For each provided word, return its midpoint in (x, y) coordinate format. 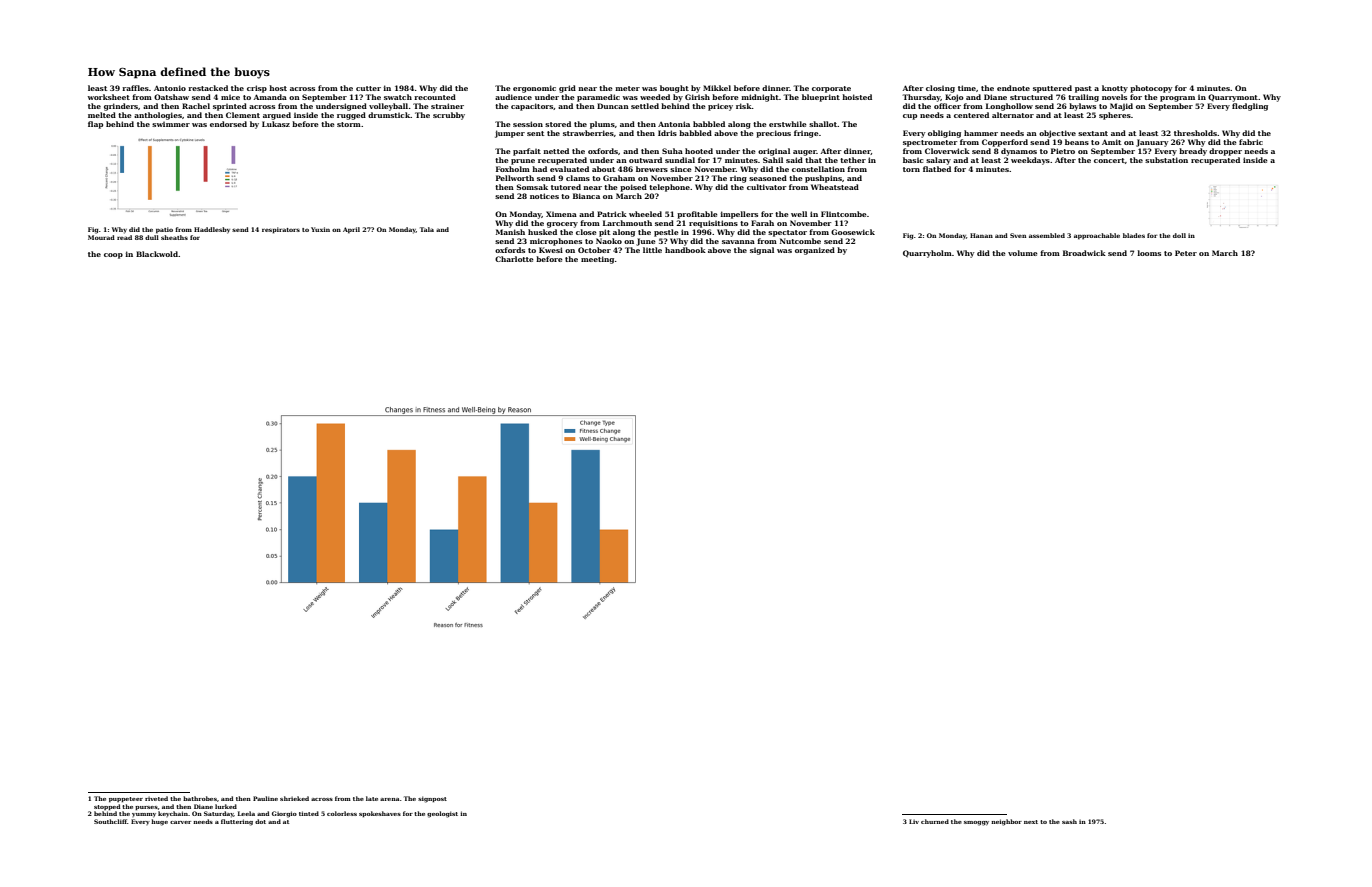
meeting (597, 260)
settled (645, 106)
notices (544, 196)
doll (1179, 235)
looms (1149, 253)
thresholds (1195, 133)
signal (762, 251)
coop (113, 256)
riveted (156, 798)
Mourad (101, 237)
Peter (1186, 253)
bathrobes (200, 798)
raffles (135, 88)
